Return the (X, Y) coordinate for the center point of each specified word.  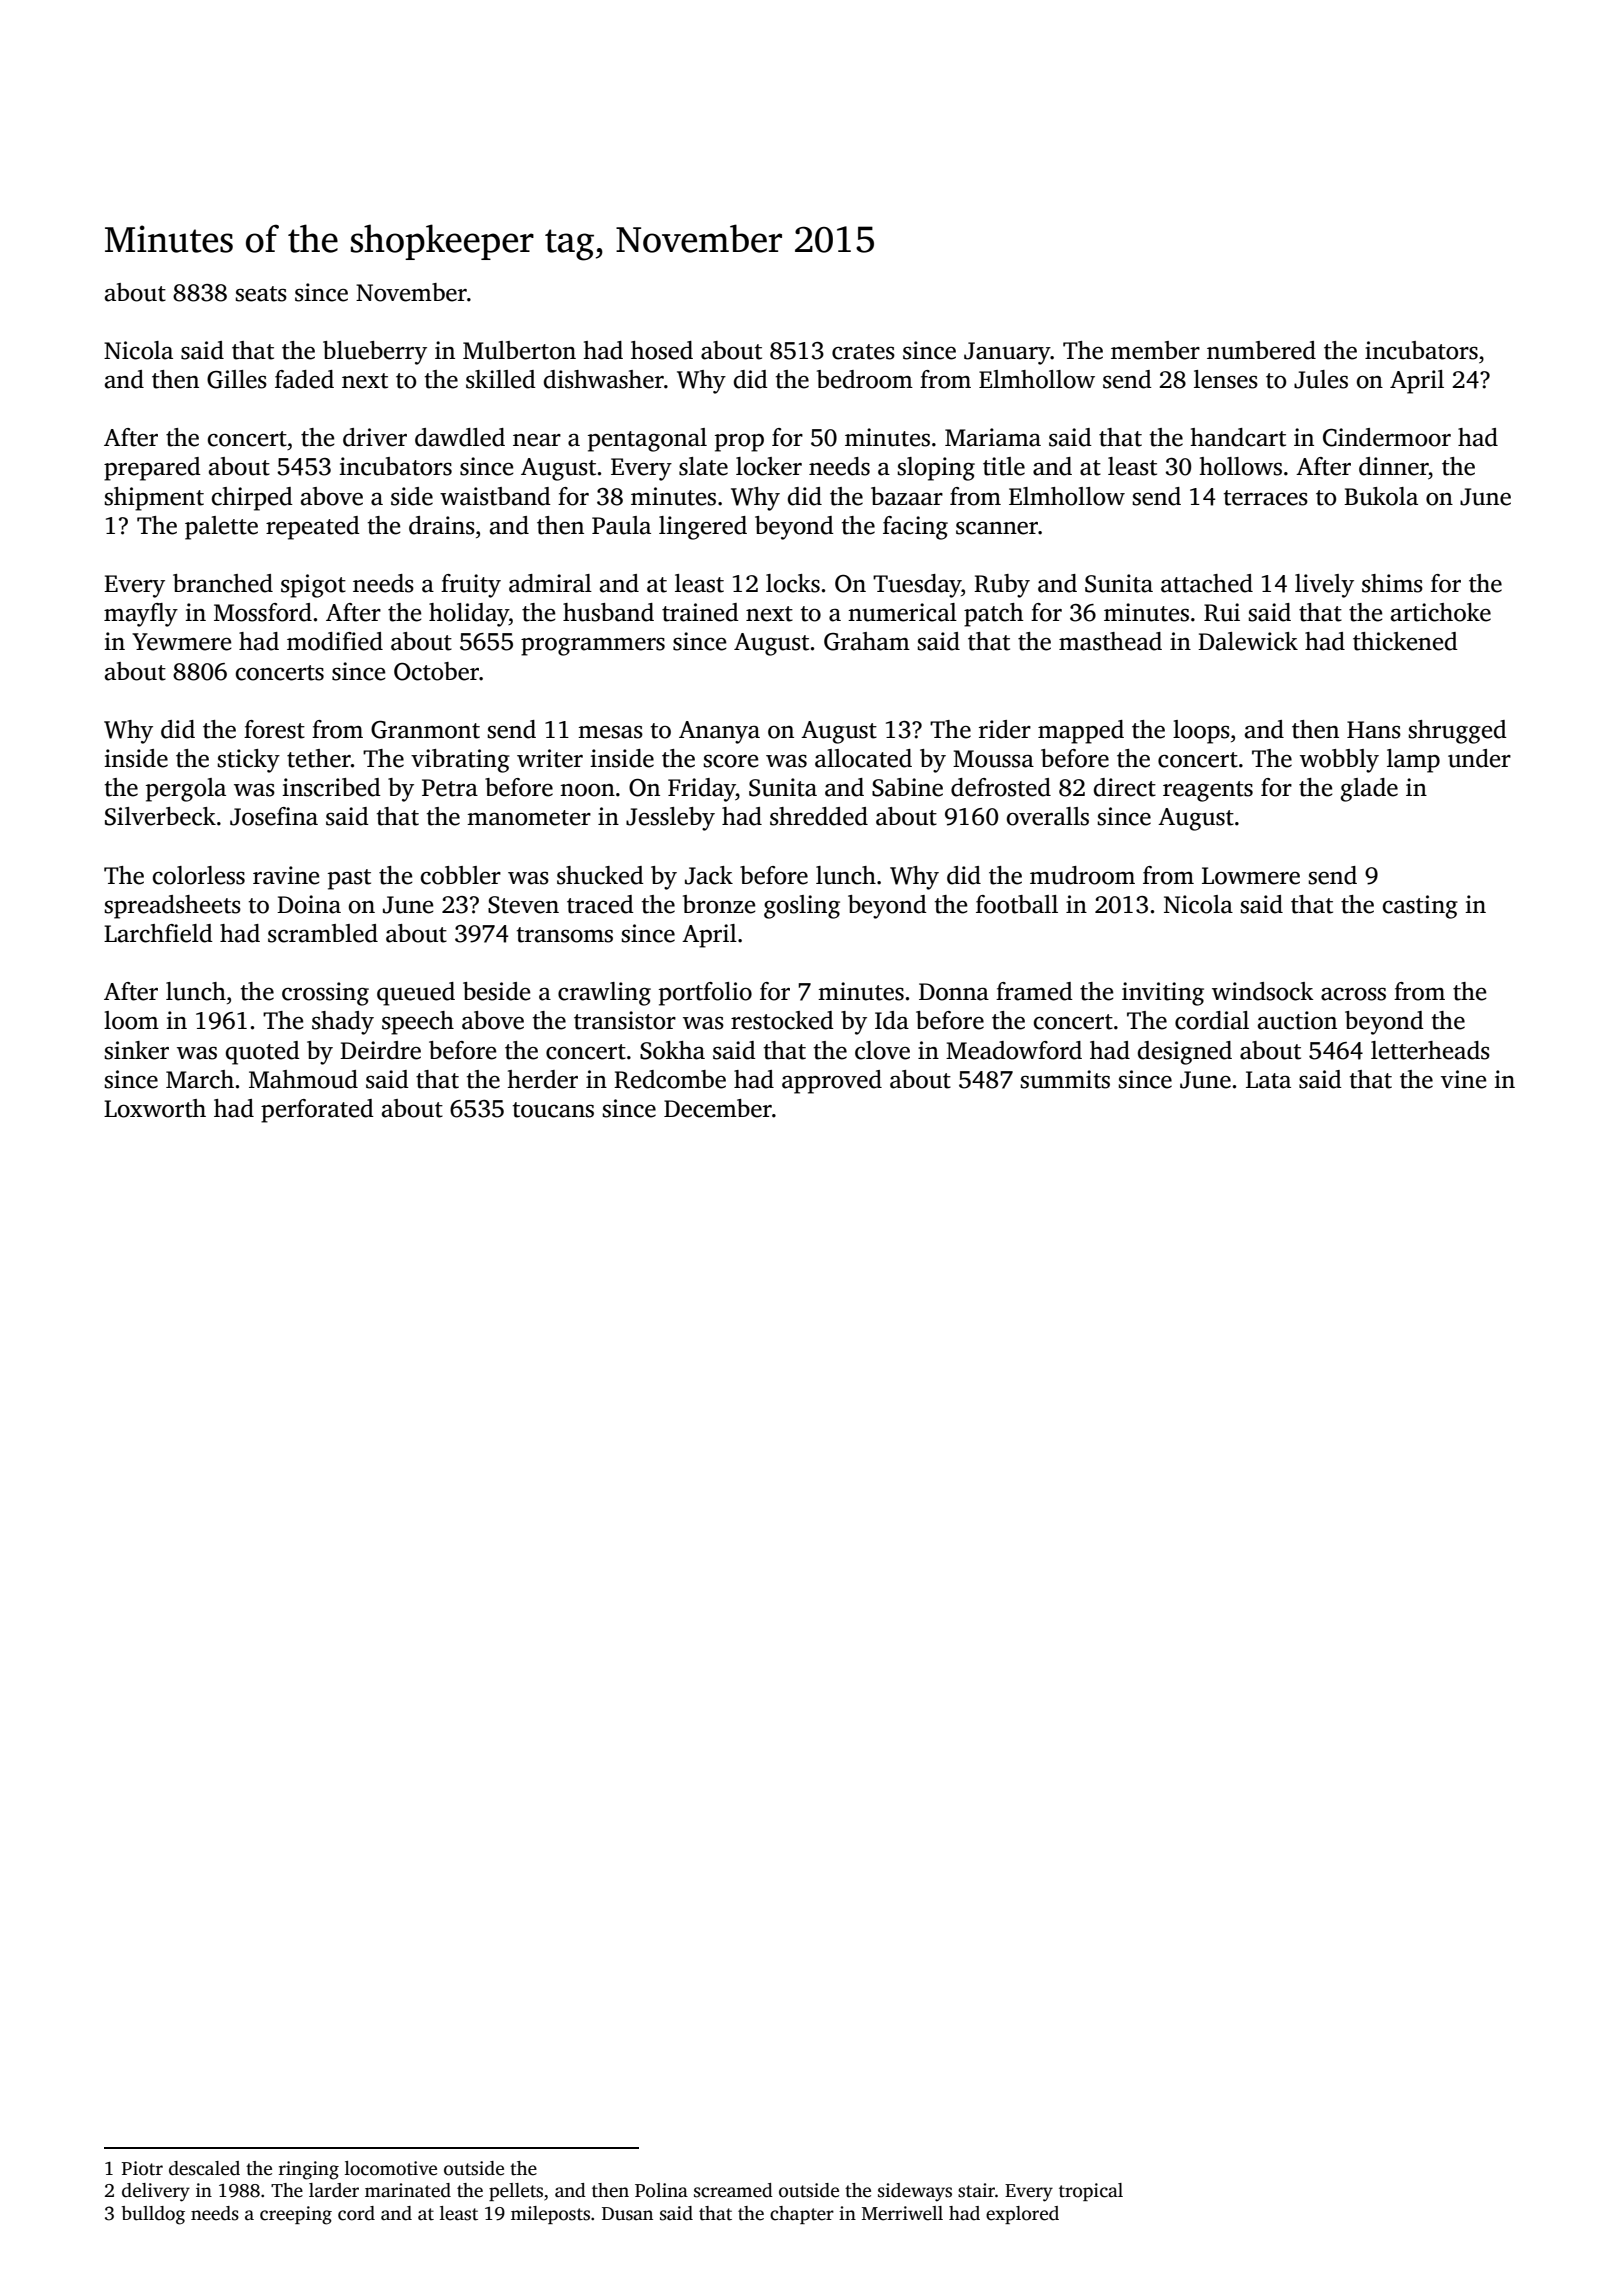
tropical (1091, 2192)
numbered (1261, 350)
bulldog (153, 2215)
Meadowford (1014, 1050)
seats (261, 294)
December (718, 1108)
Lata (1268, 1080)
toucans (553, 1110)
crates (863, 352)
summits (1065, 1079)
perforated (317, 1111)
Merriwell (902, 2213)
